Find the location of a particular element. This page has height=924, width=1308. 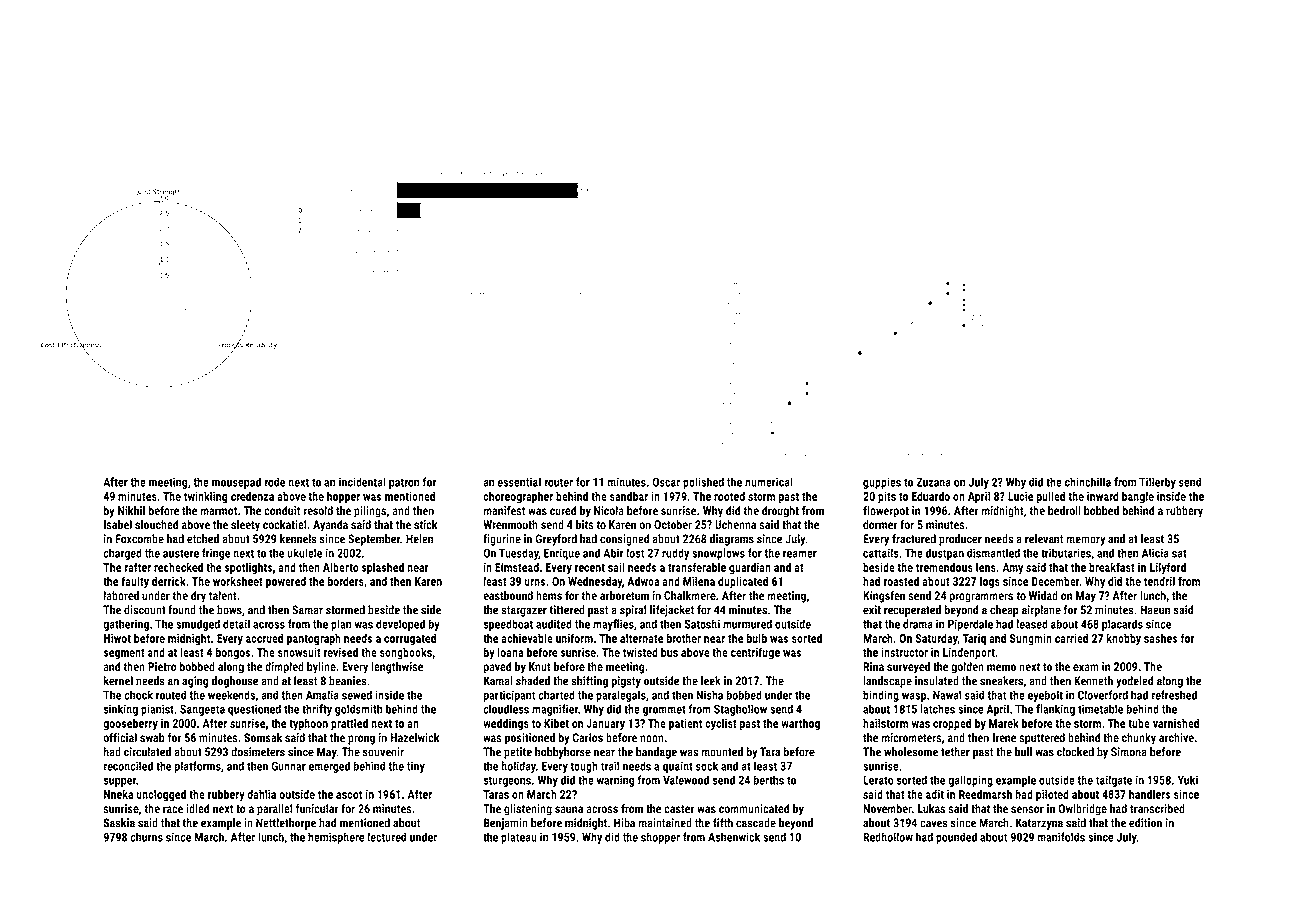

funicular is located at coordinates (317, 808).
